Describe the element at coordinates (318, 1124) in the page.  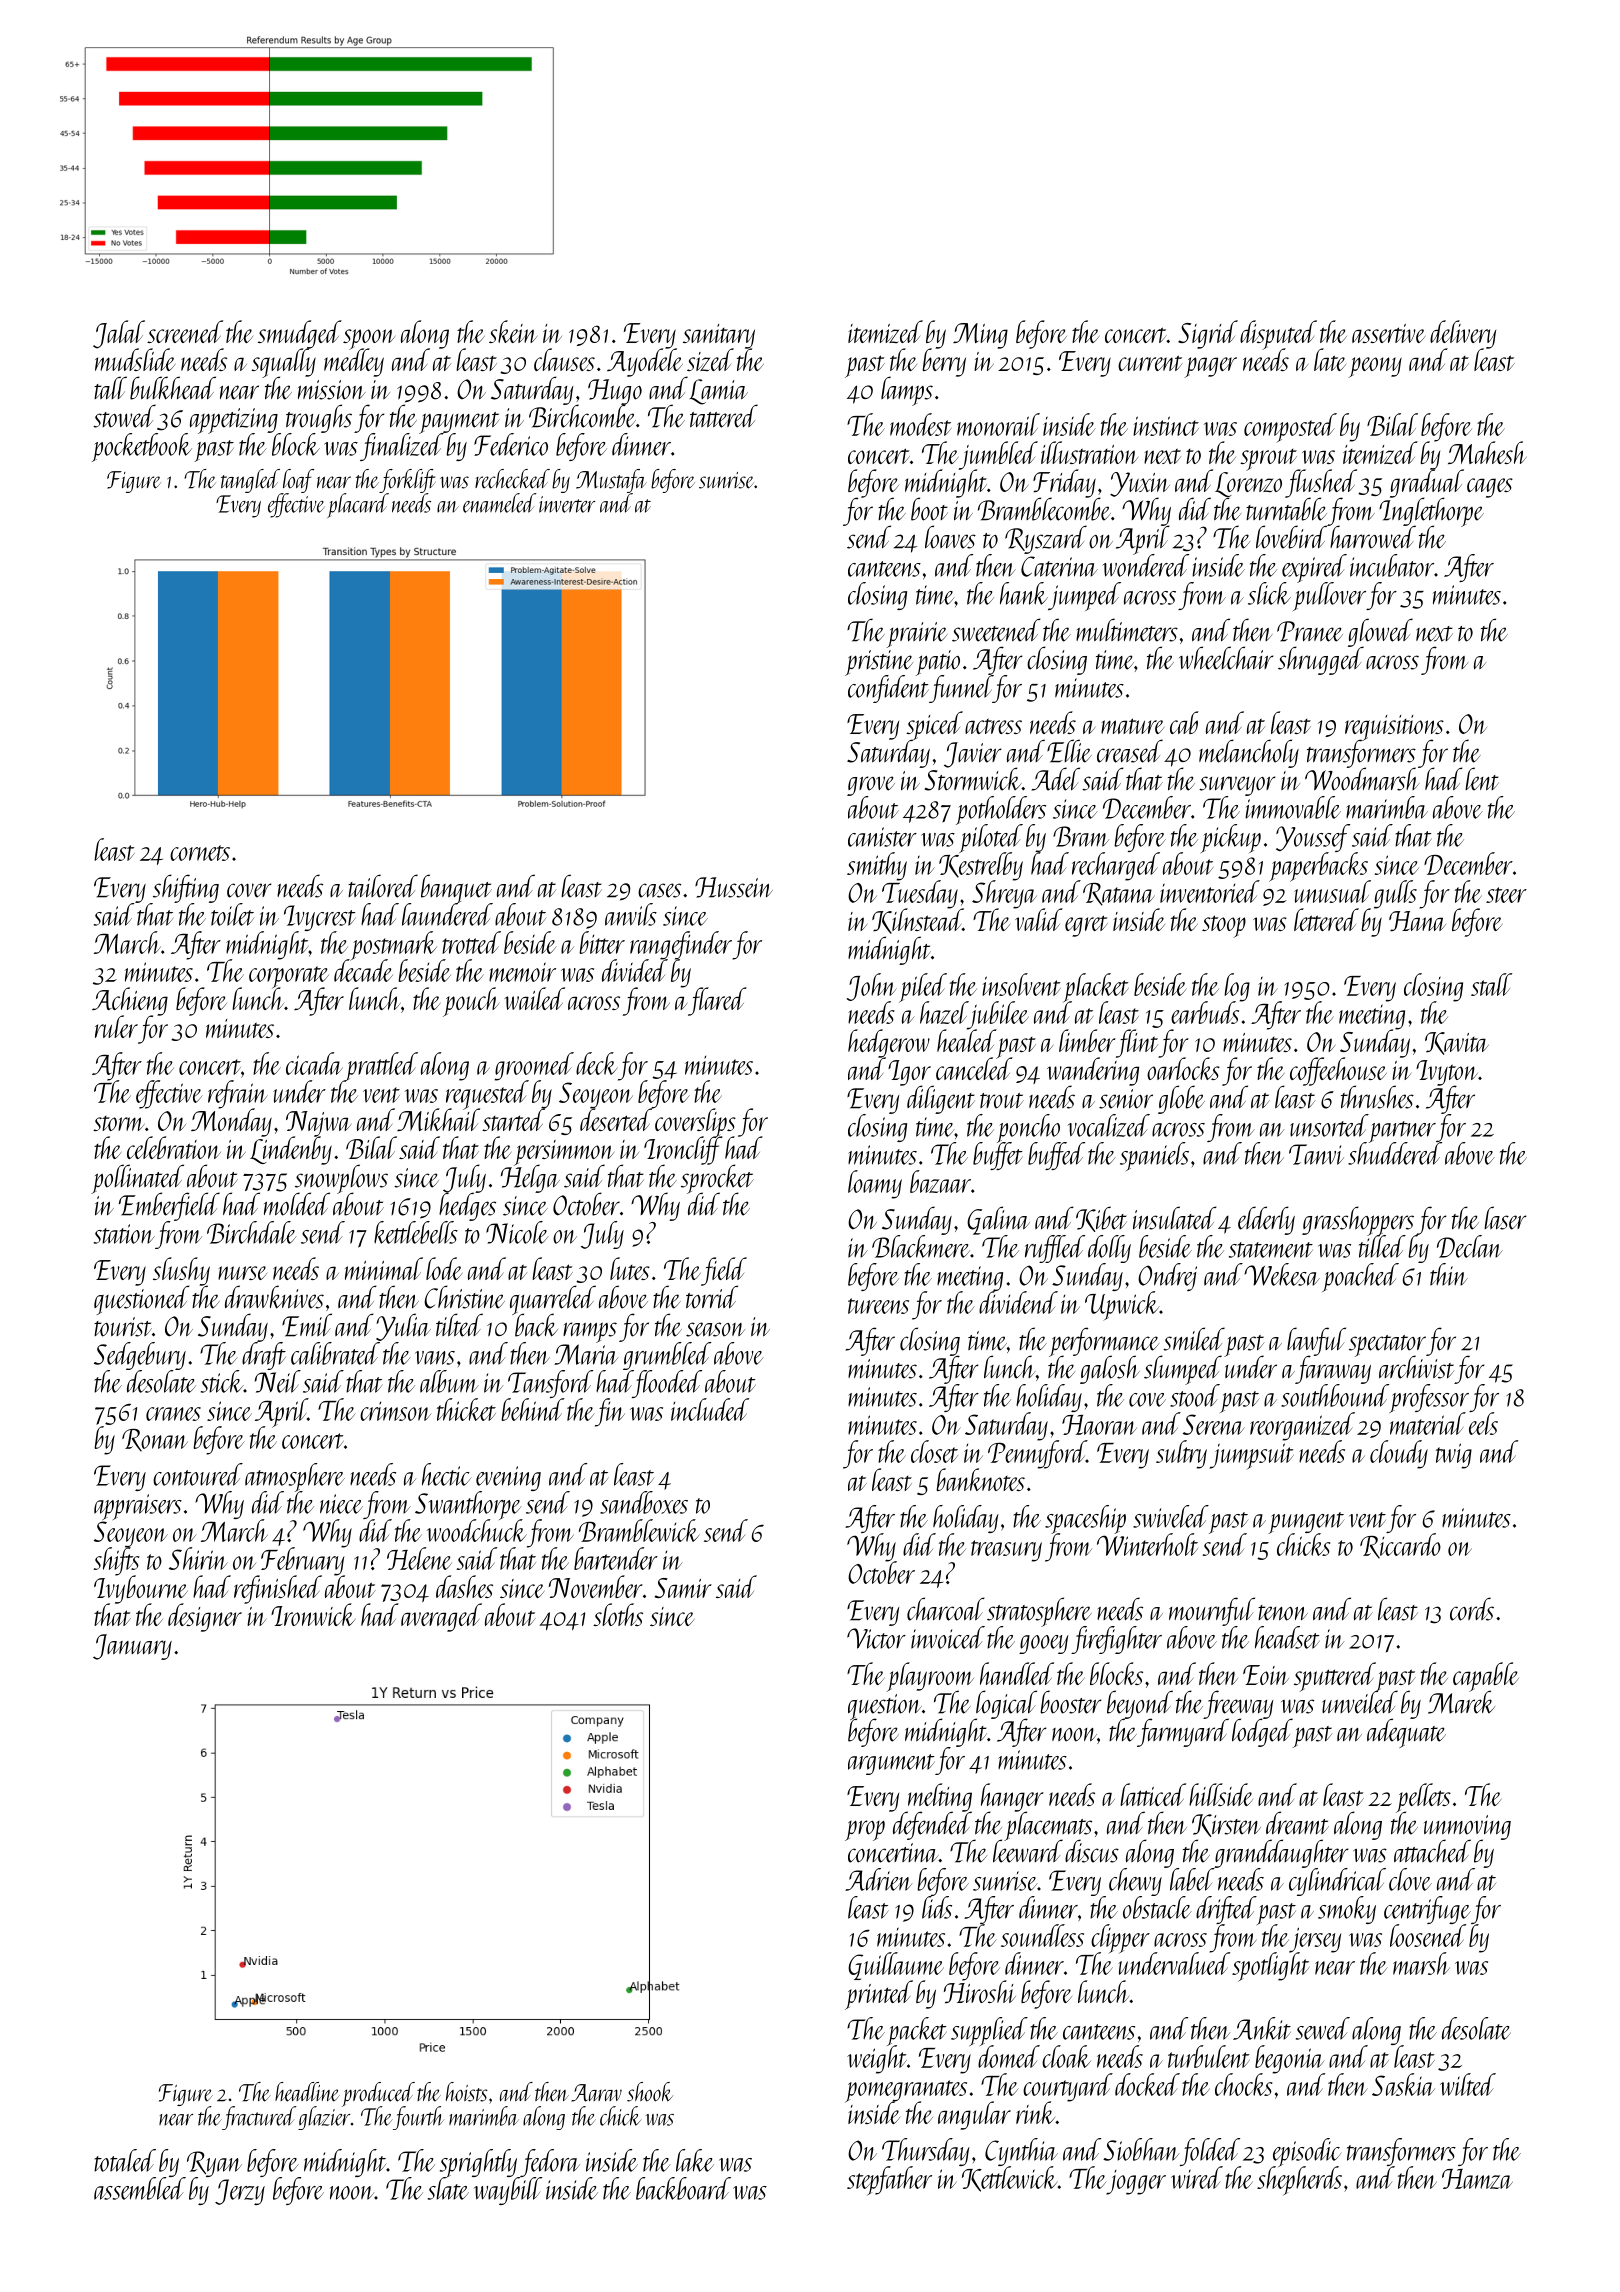
I see `Najwa` at that location.
